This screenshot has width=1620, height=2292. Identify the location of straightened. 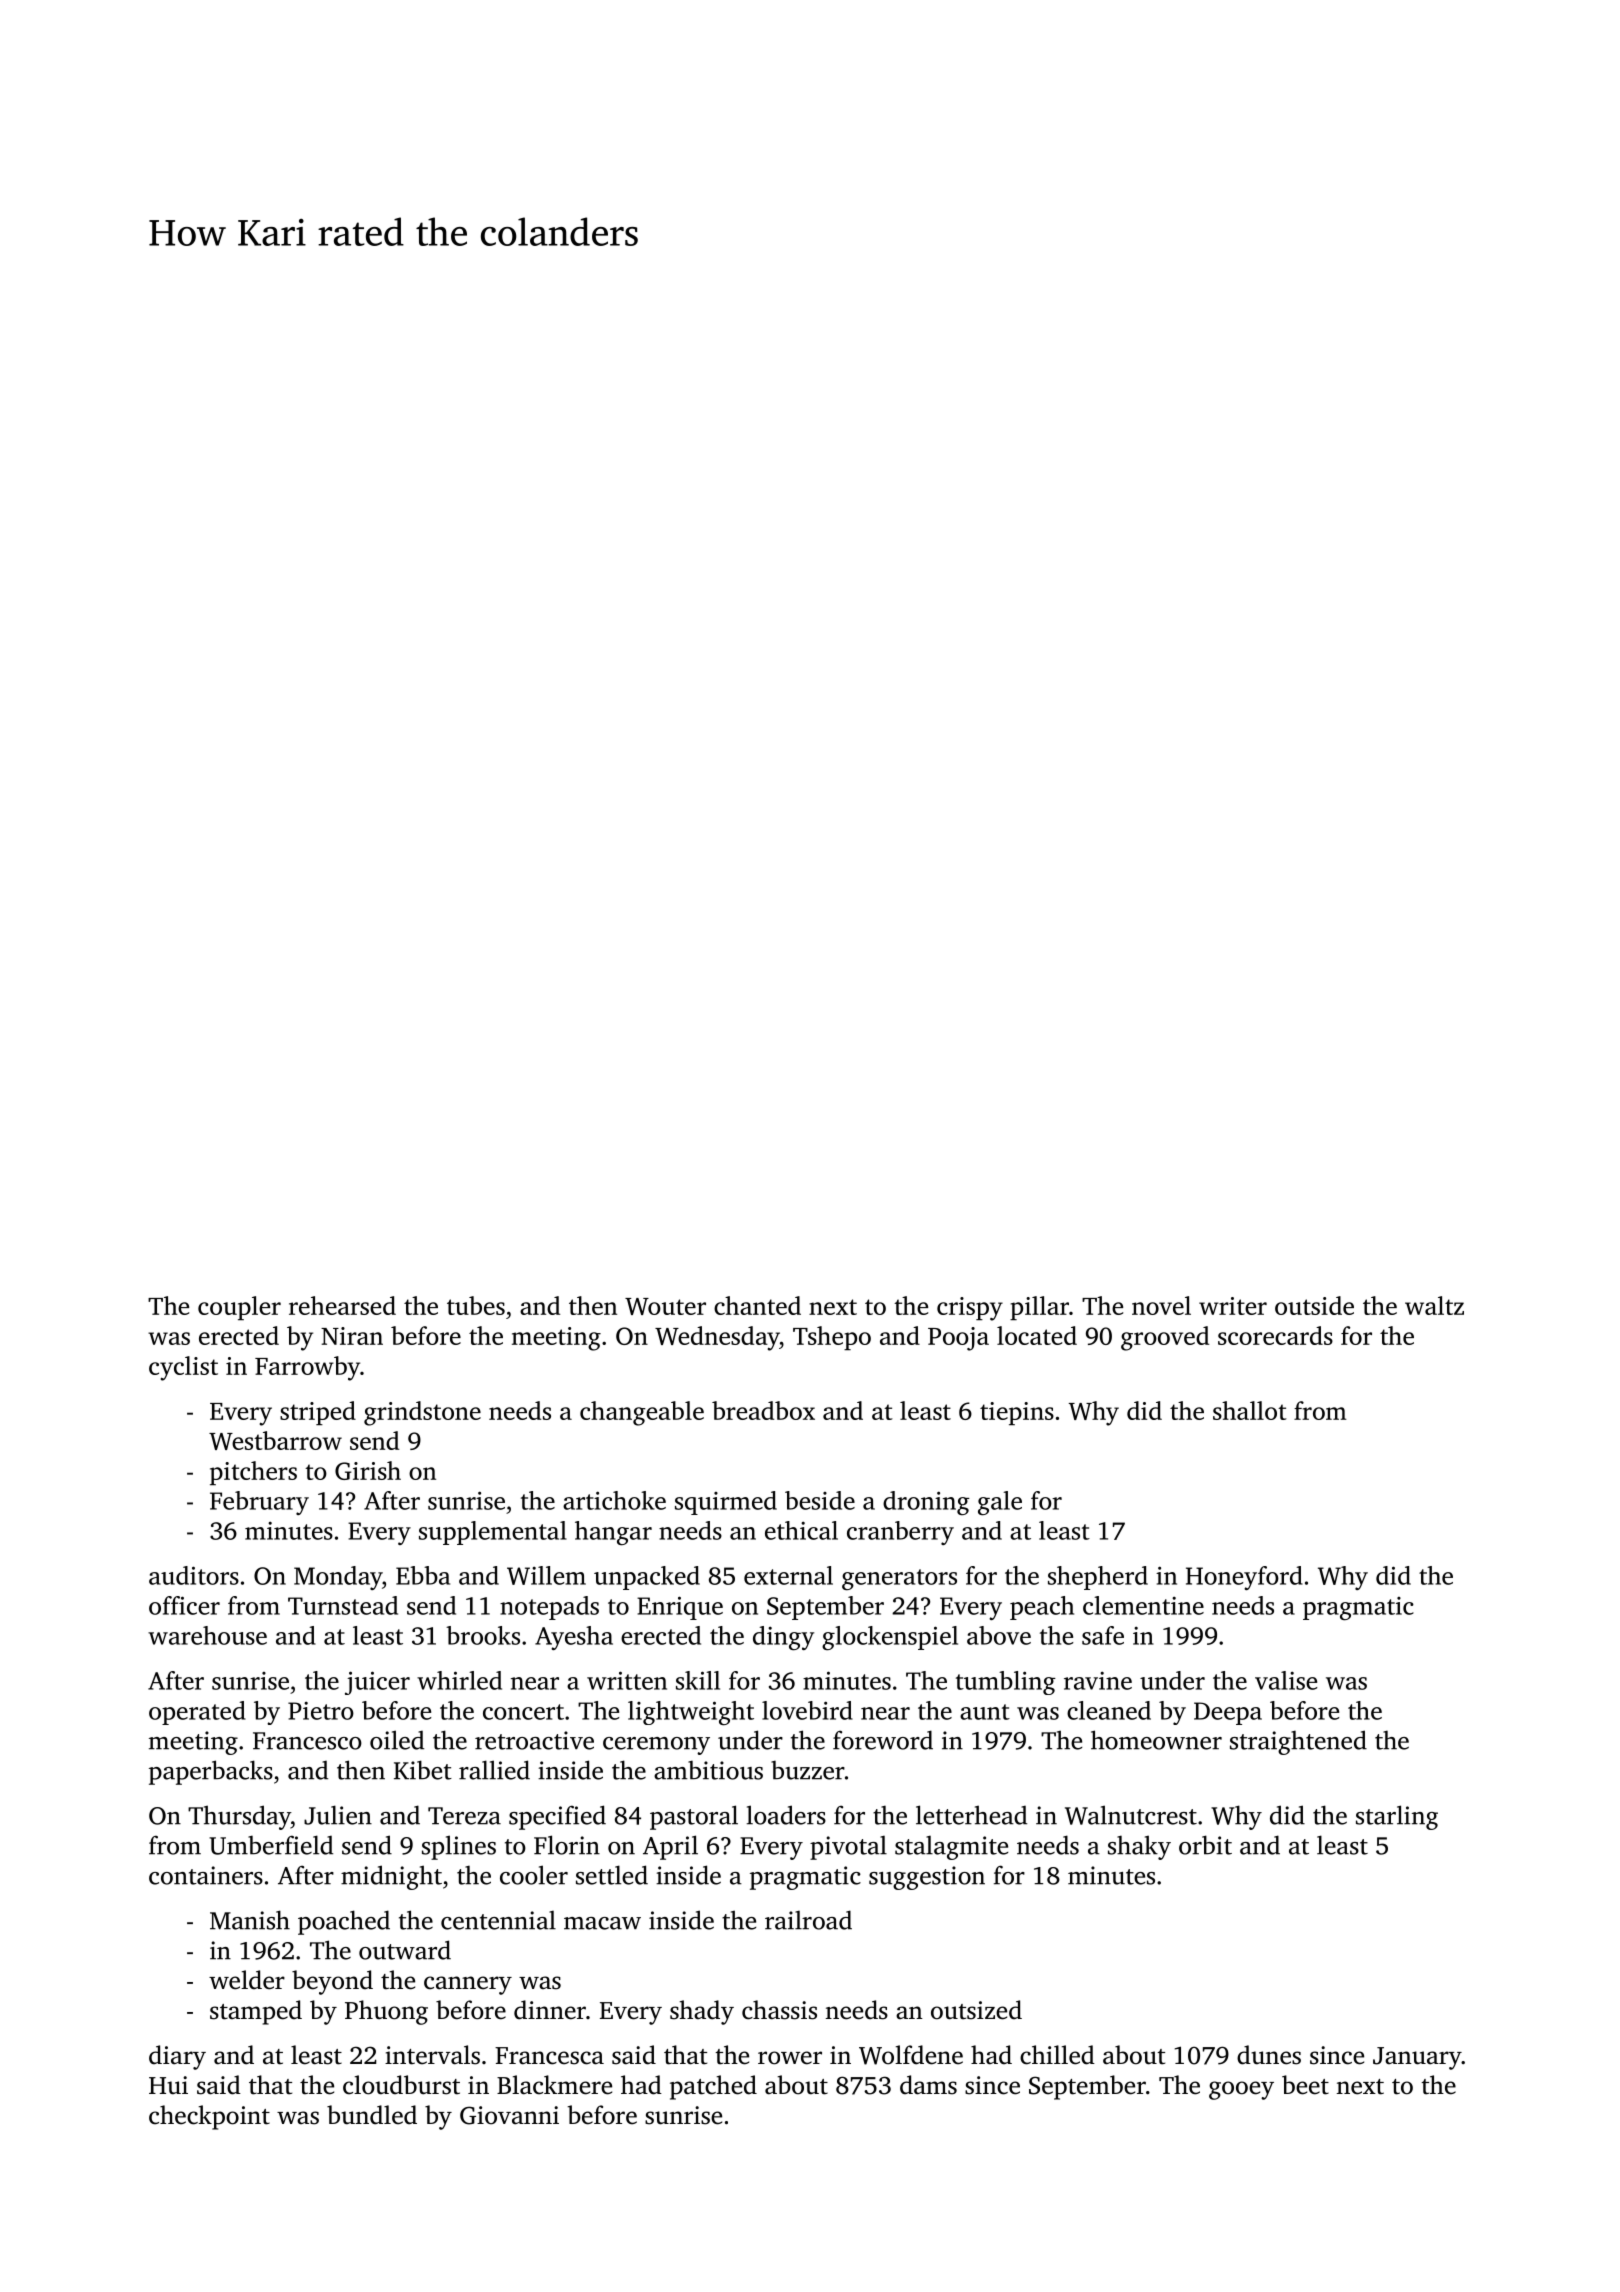
(1298, 1742).
